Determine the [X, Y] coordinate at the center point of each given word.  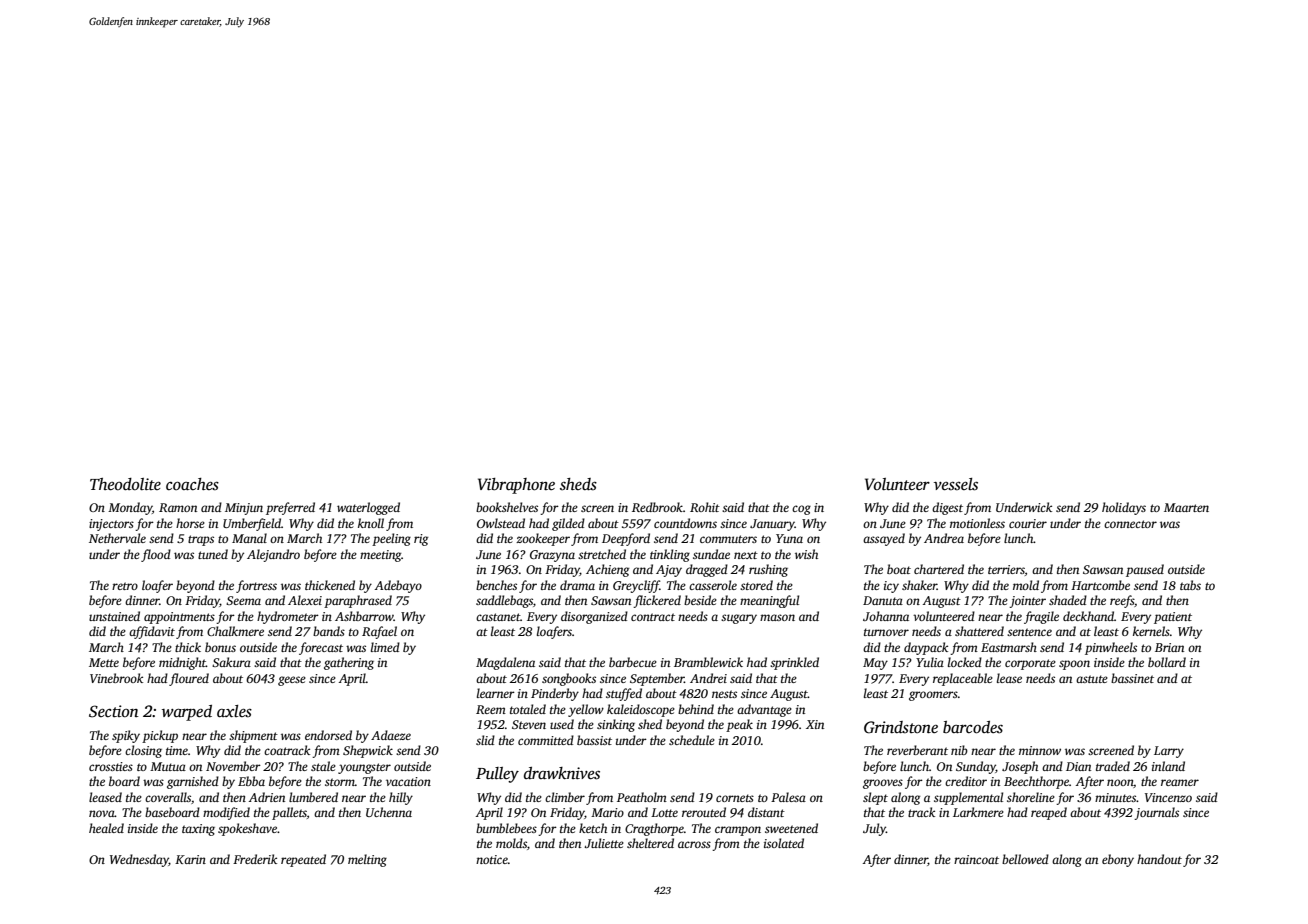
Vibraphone [516, 486]
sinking [616, 725]
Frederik [255, 859]
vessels [956, 484]
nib [959, 750]
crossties [111, 766]
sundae [711, 554]
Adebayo [398, 586]
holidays [1124, 508]
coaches [192, 484]
